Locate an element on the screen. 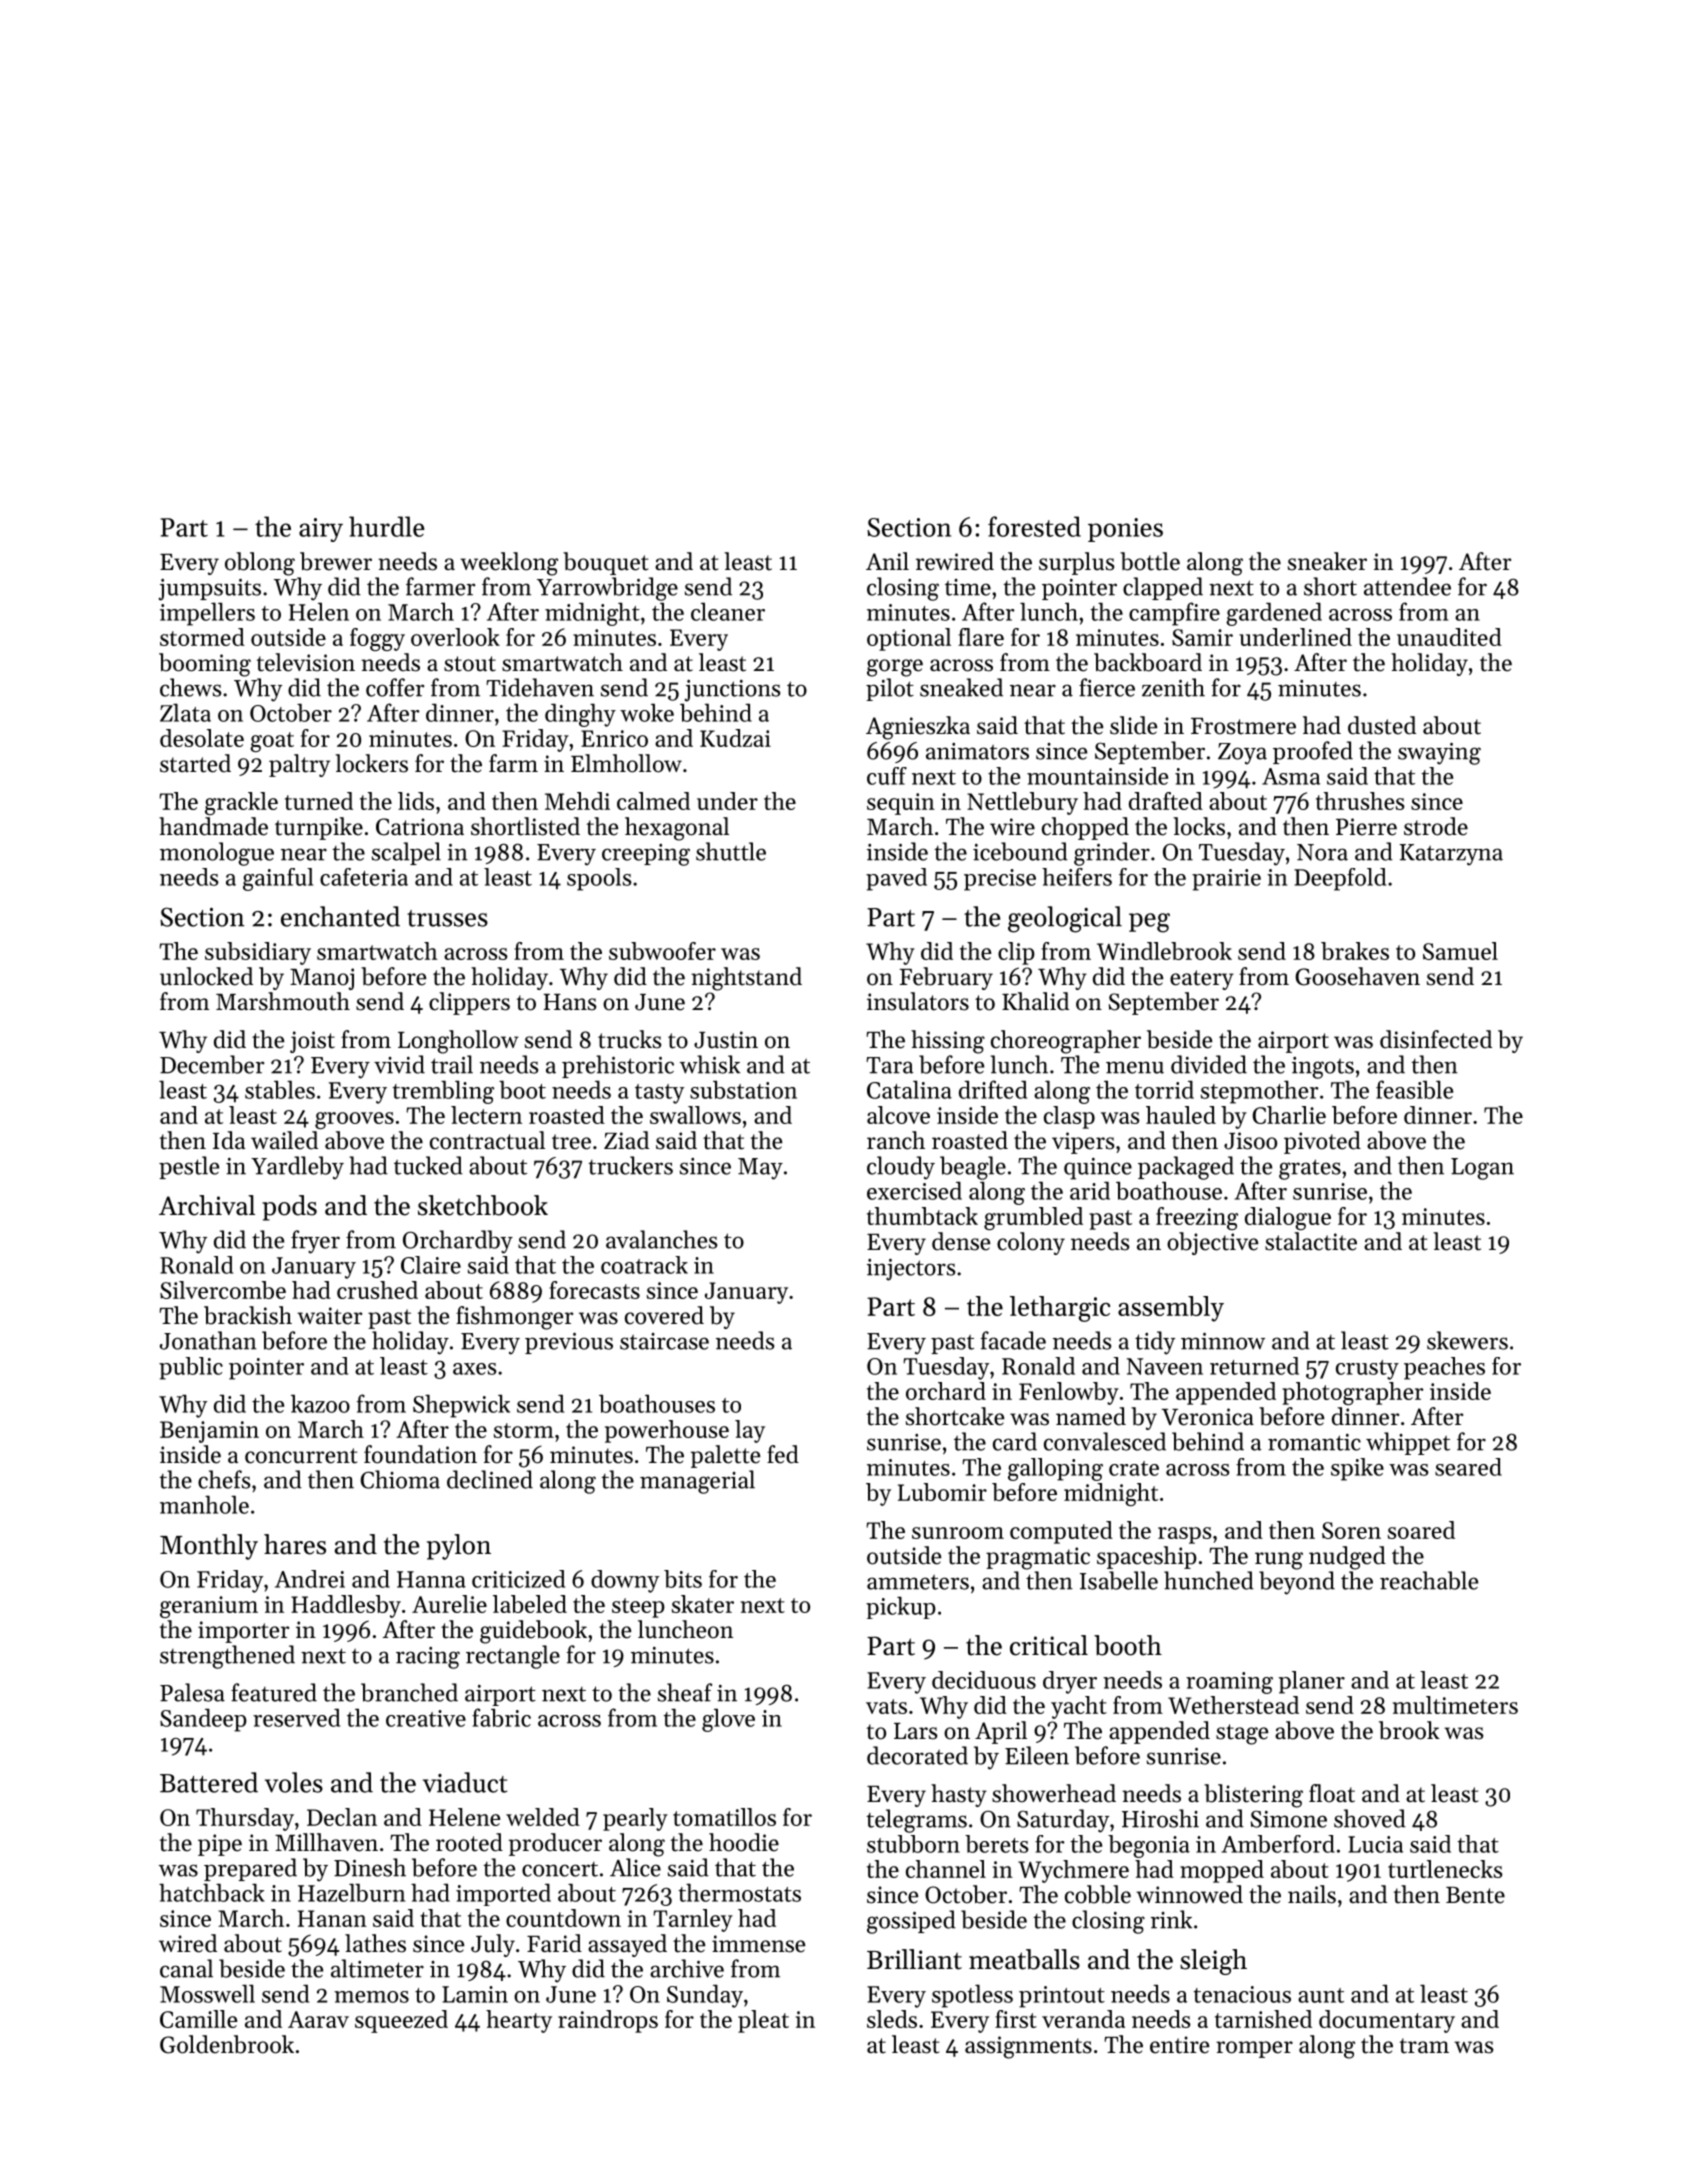 The image size is (1683, 2178). paved is located at coordinates (896, 879).
